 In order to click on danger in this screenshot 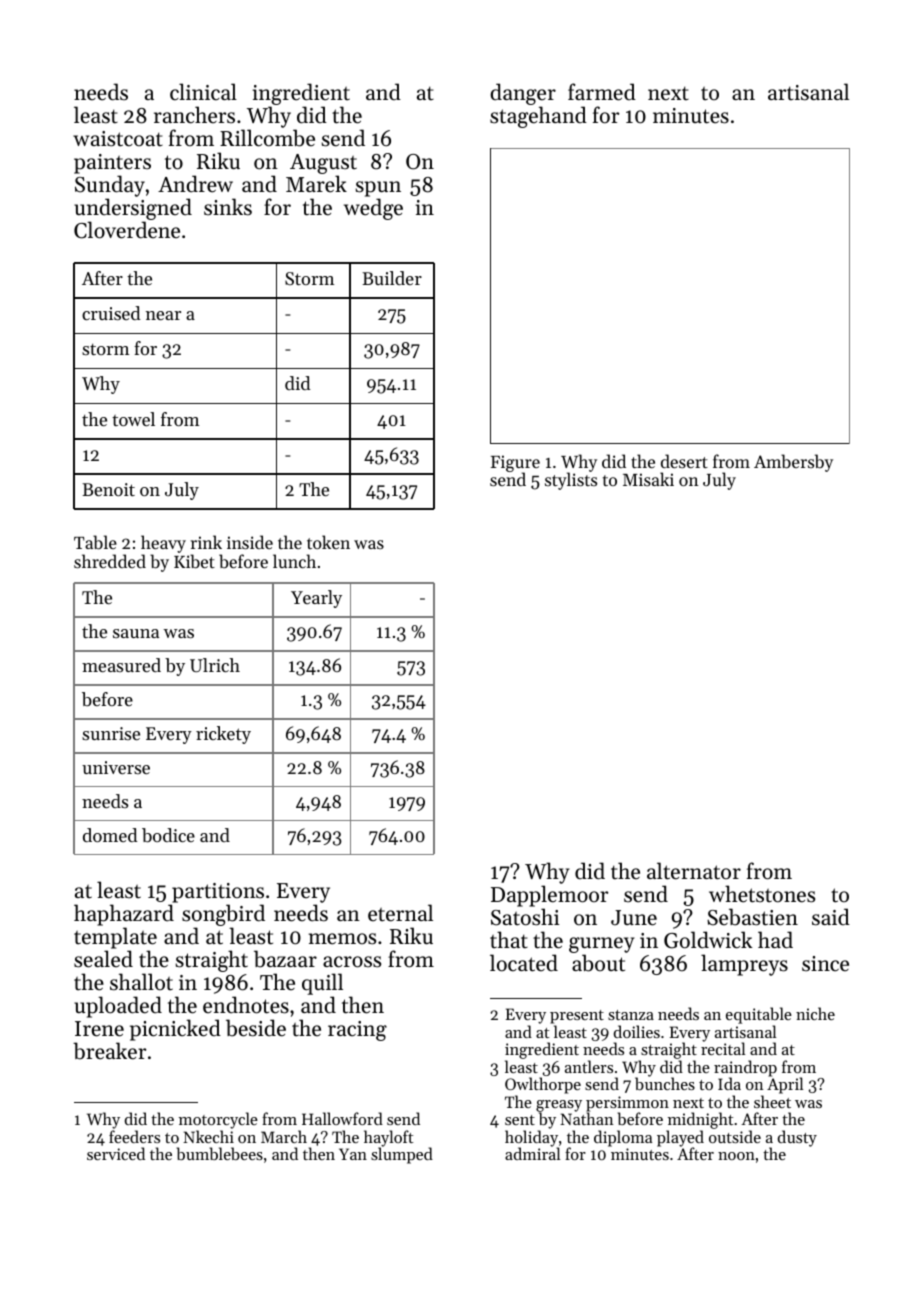, I will do `click(523, 95)`.
